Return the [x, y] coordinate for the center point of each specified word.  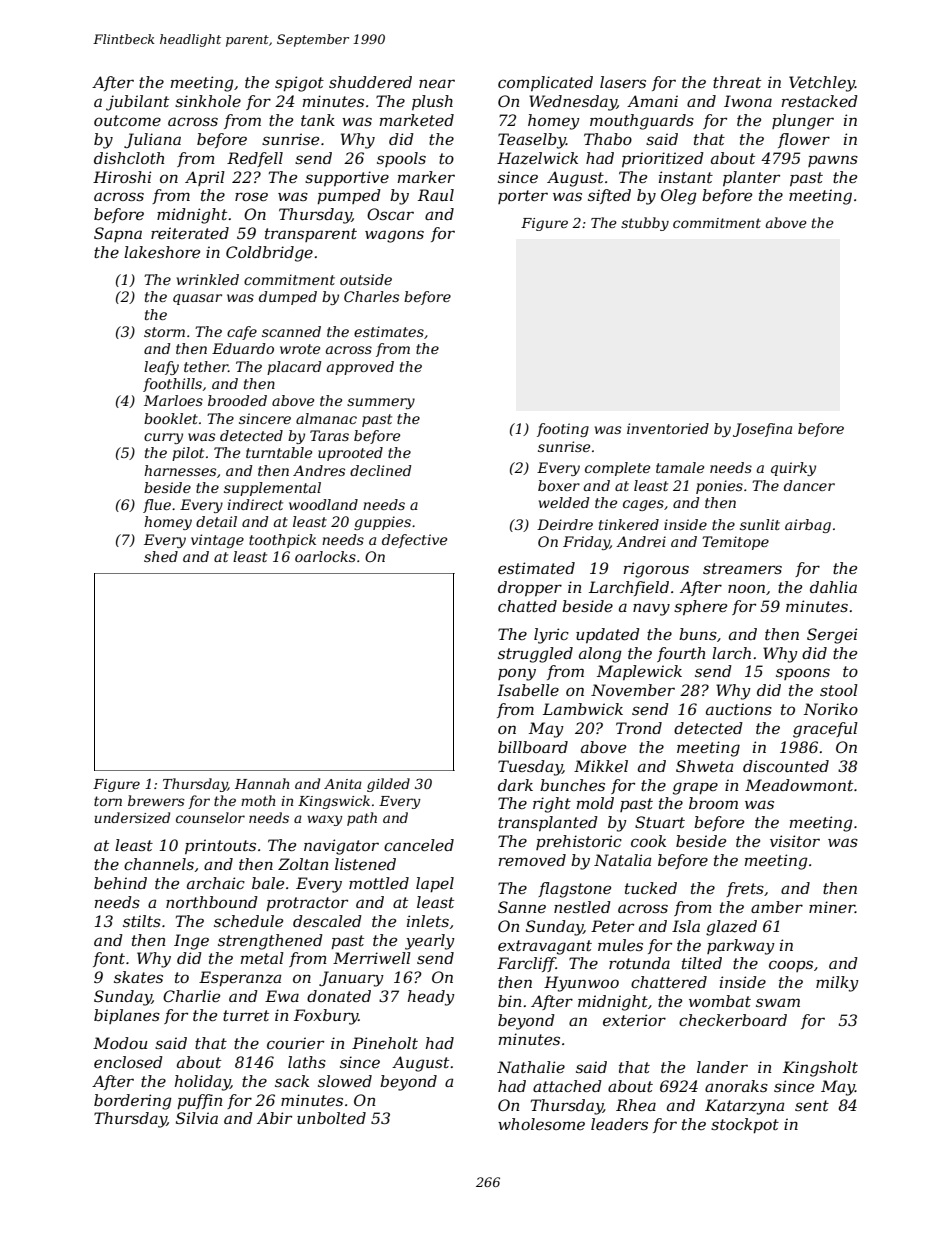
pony [517, 674]
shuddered [370, 82]
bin [509, 1001]
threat [737, 82]
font [109, 959]
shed [161, 556]
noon [746, 588]
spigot [299, 84]
